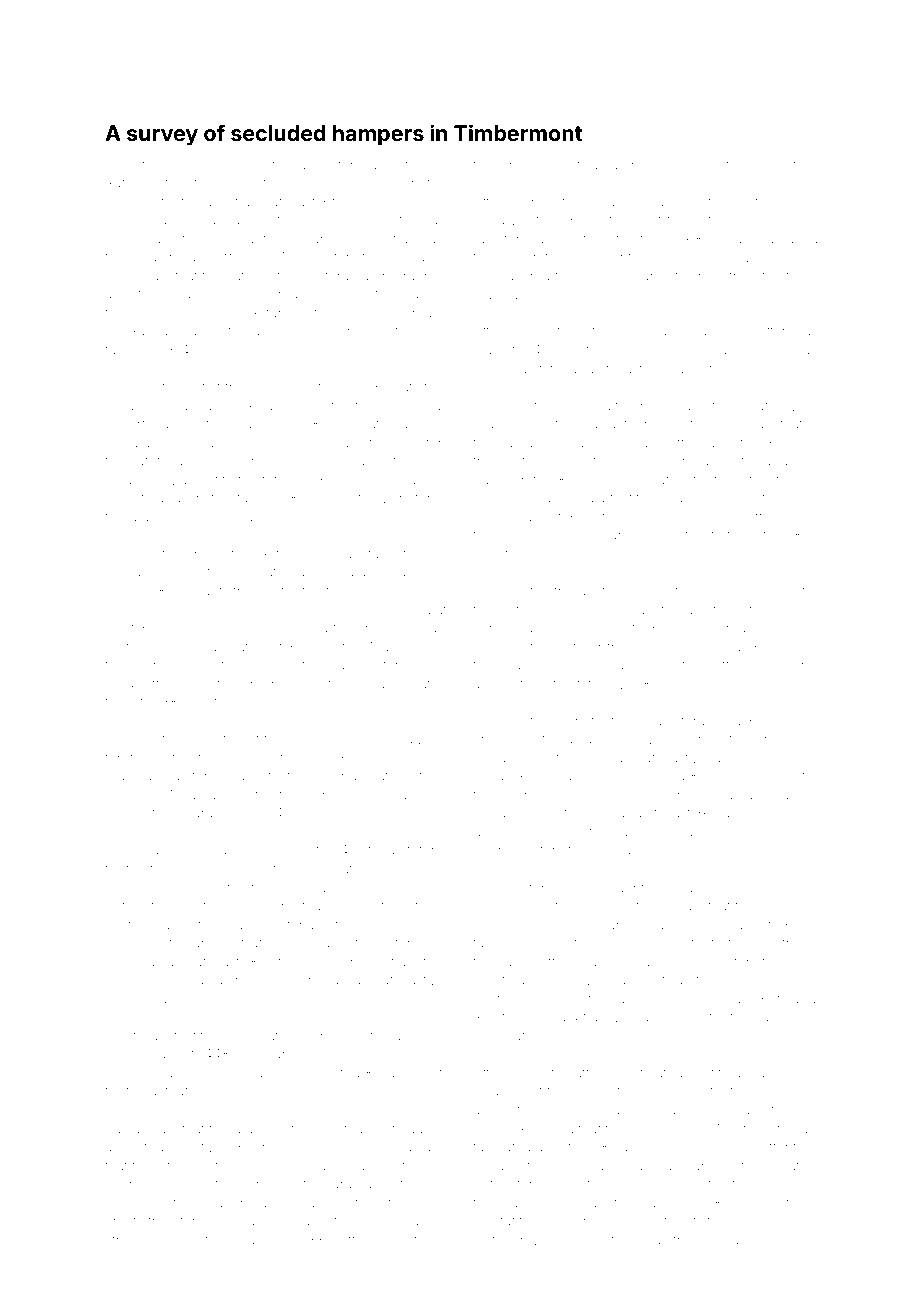  Describe the element at coordinates (331, 333) in the screenshot. I see `primer` at that location.
